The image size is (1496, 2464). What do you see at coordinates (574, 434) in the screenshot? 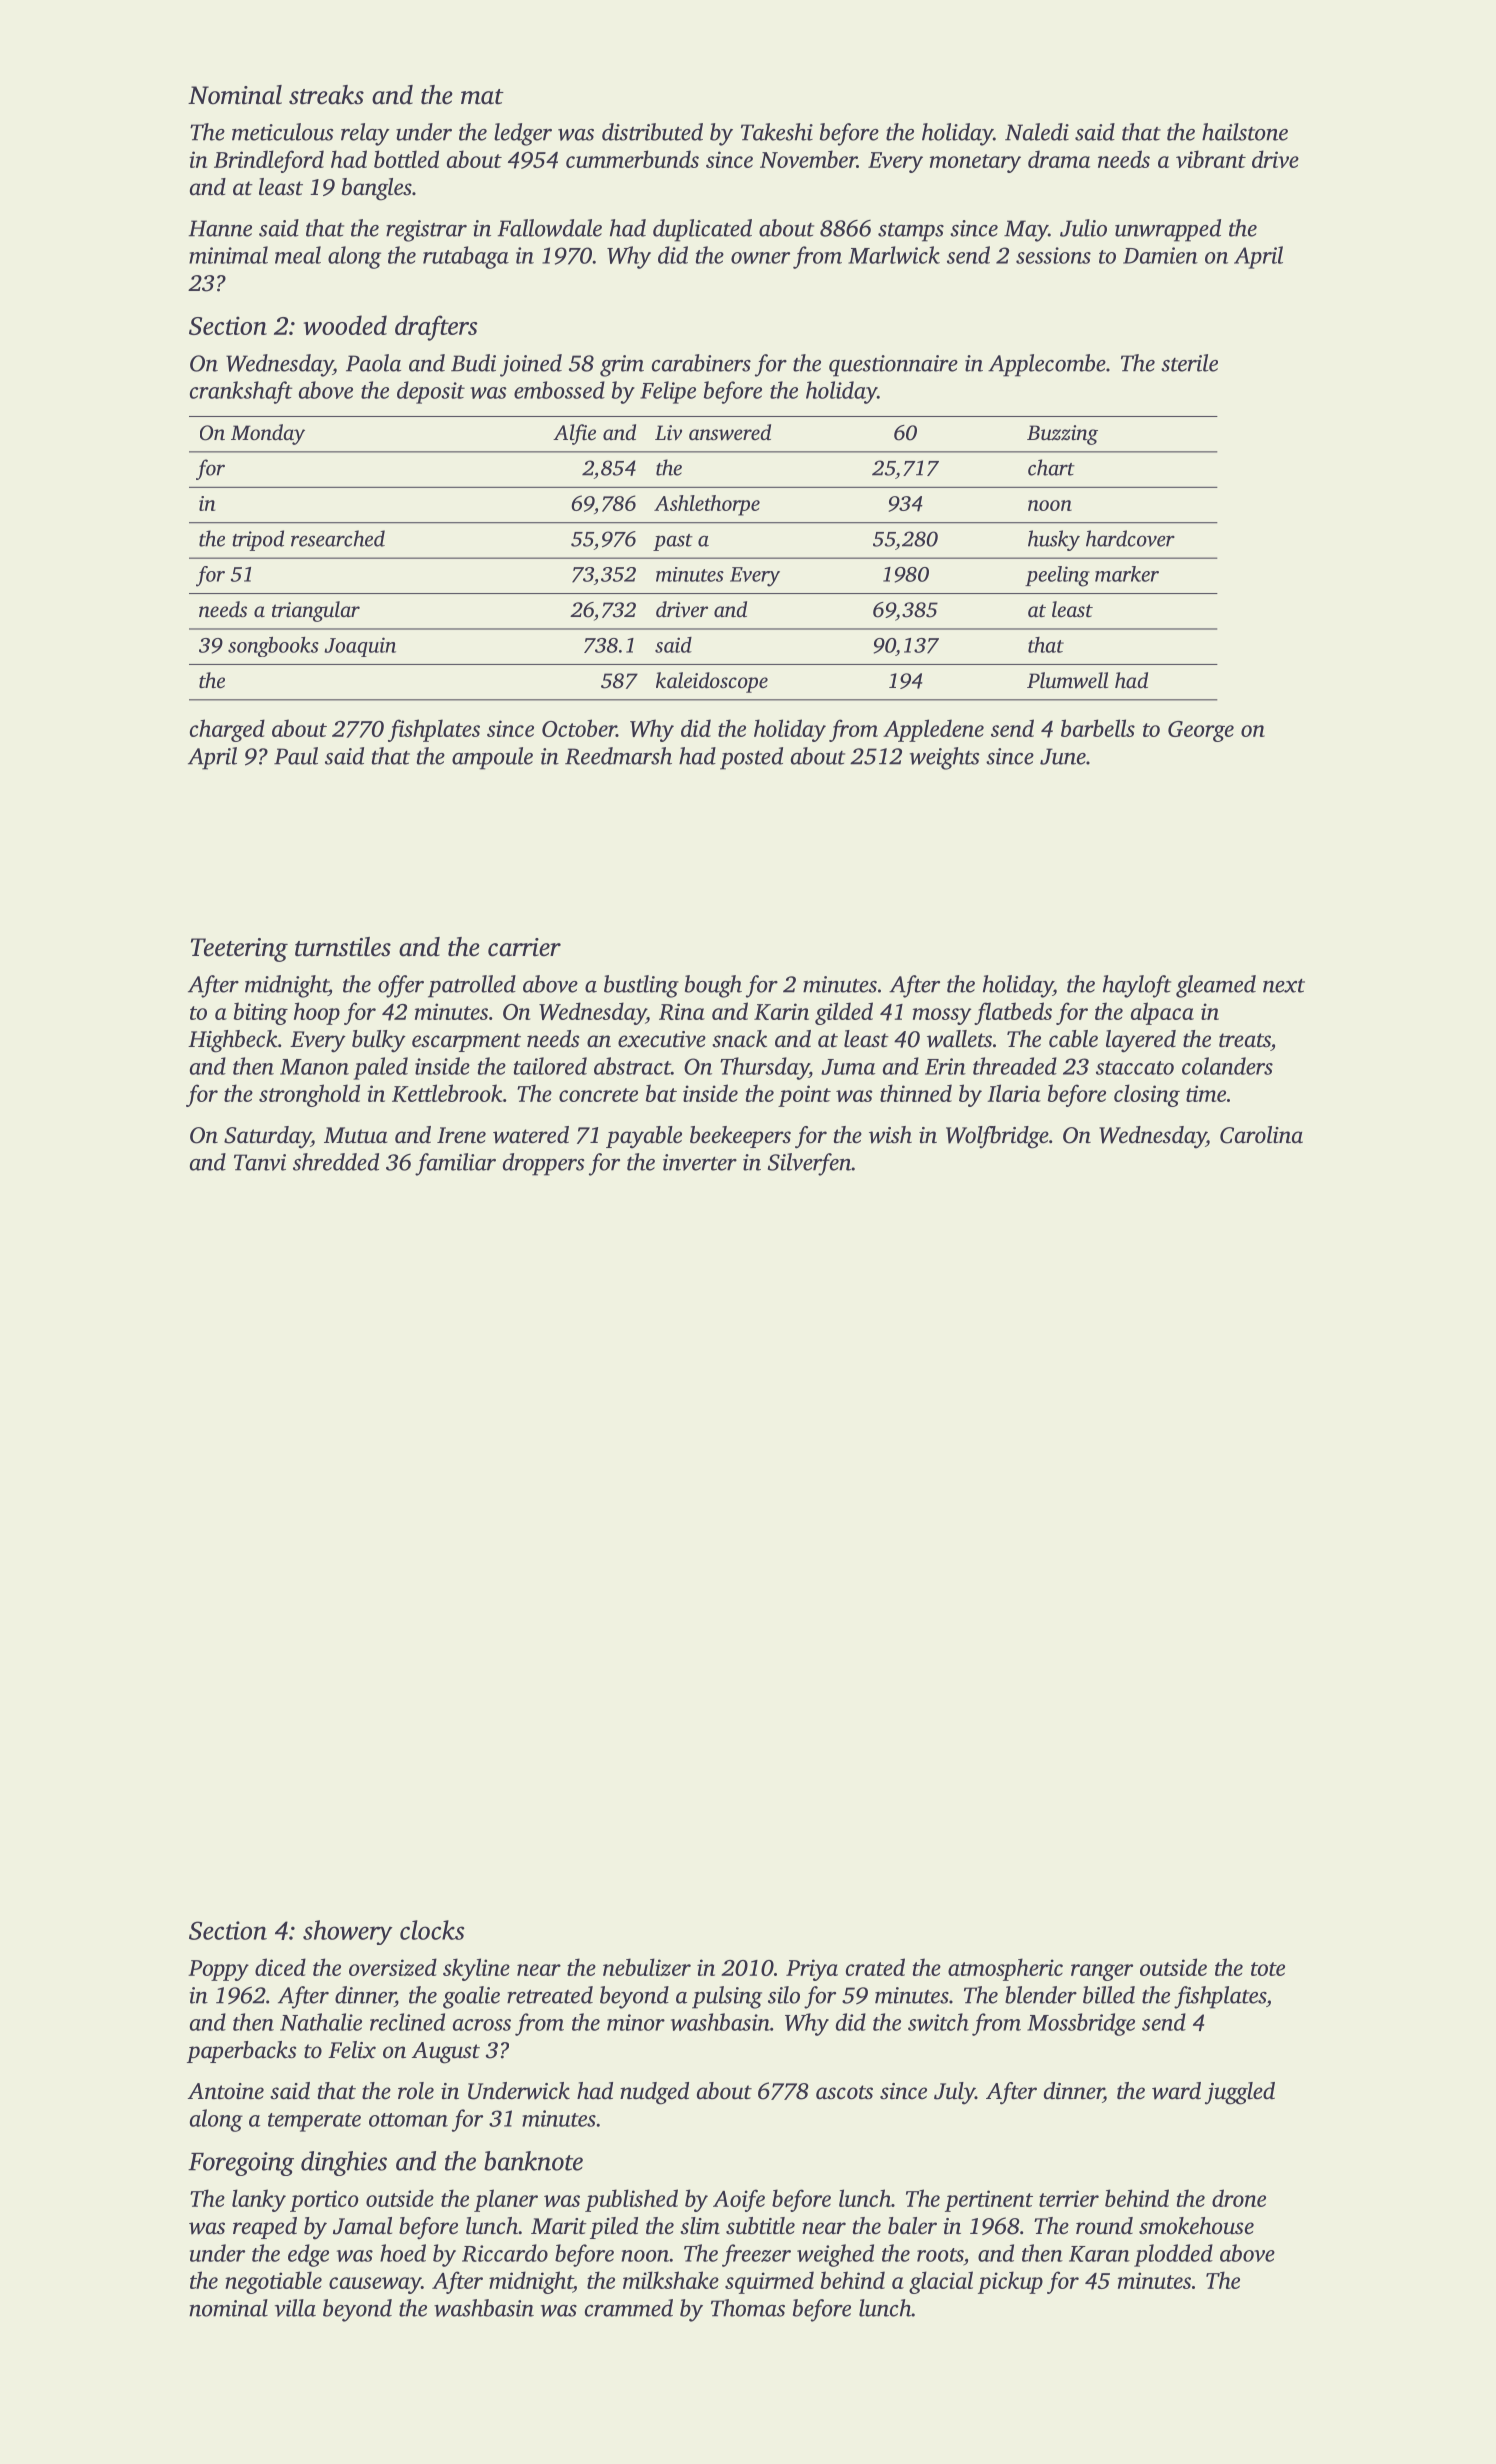
I see `Alfie` at bounding box center [574, 434].
